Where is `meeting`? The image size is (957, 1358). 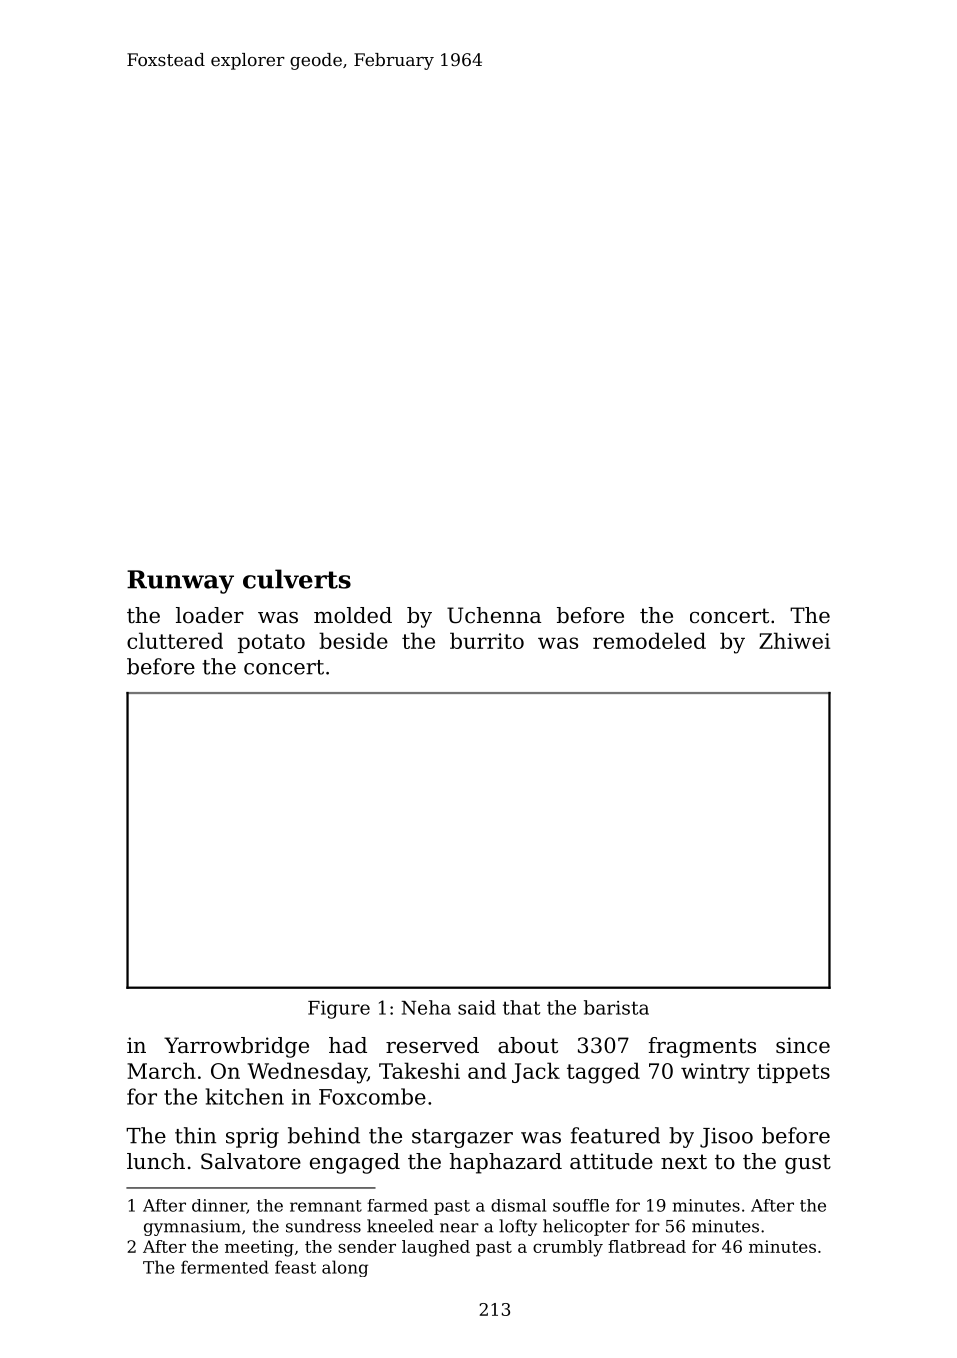 meeting is located at coordinates (259, 1248).
